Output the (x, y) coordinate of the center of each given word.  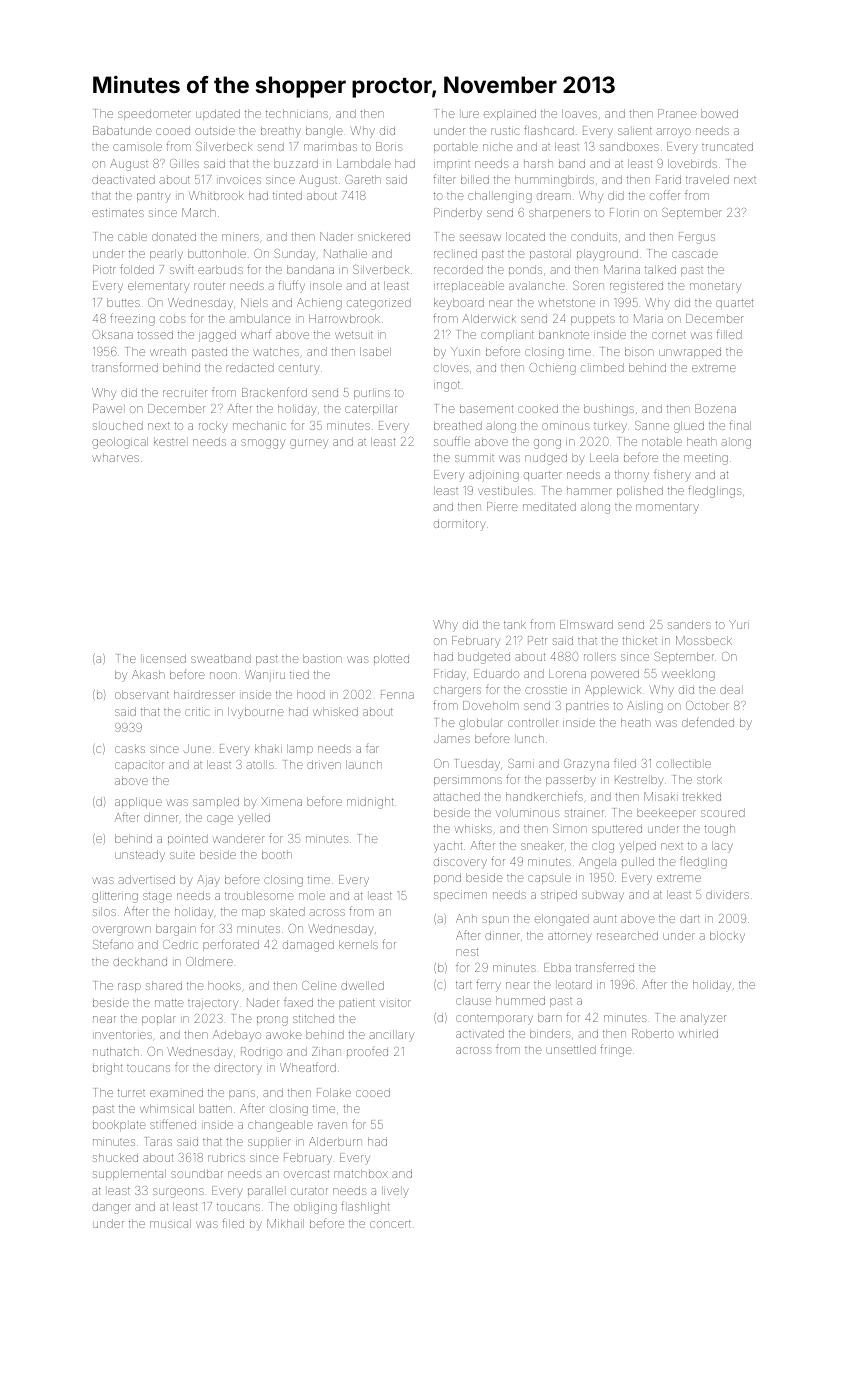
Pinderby (458, 214)
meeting (706, 459)
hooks (224, 985)
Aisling (645, 707)
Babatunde (122, 130)
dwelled (362, 985)
